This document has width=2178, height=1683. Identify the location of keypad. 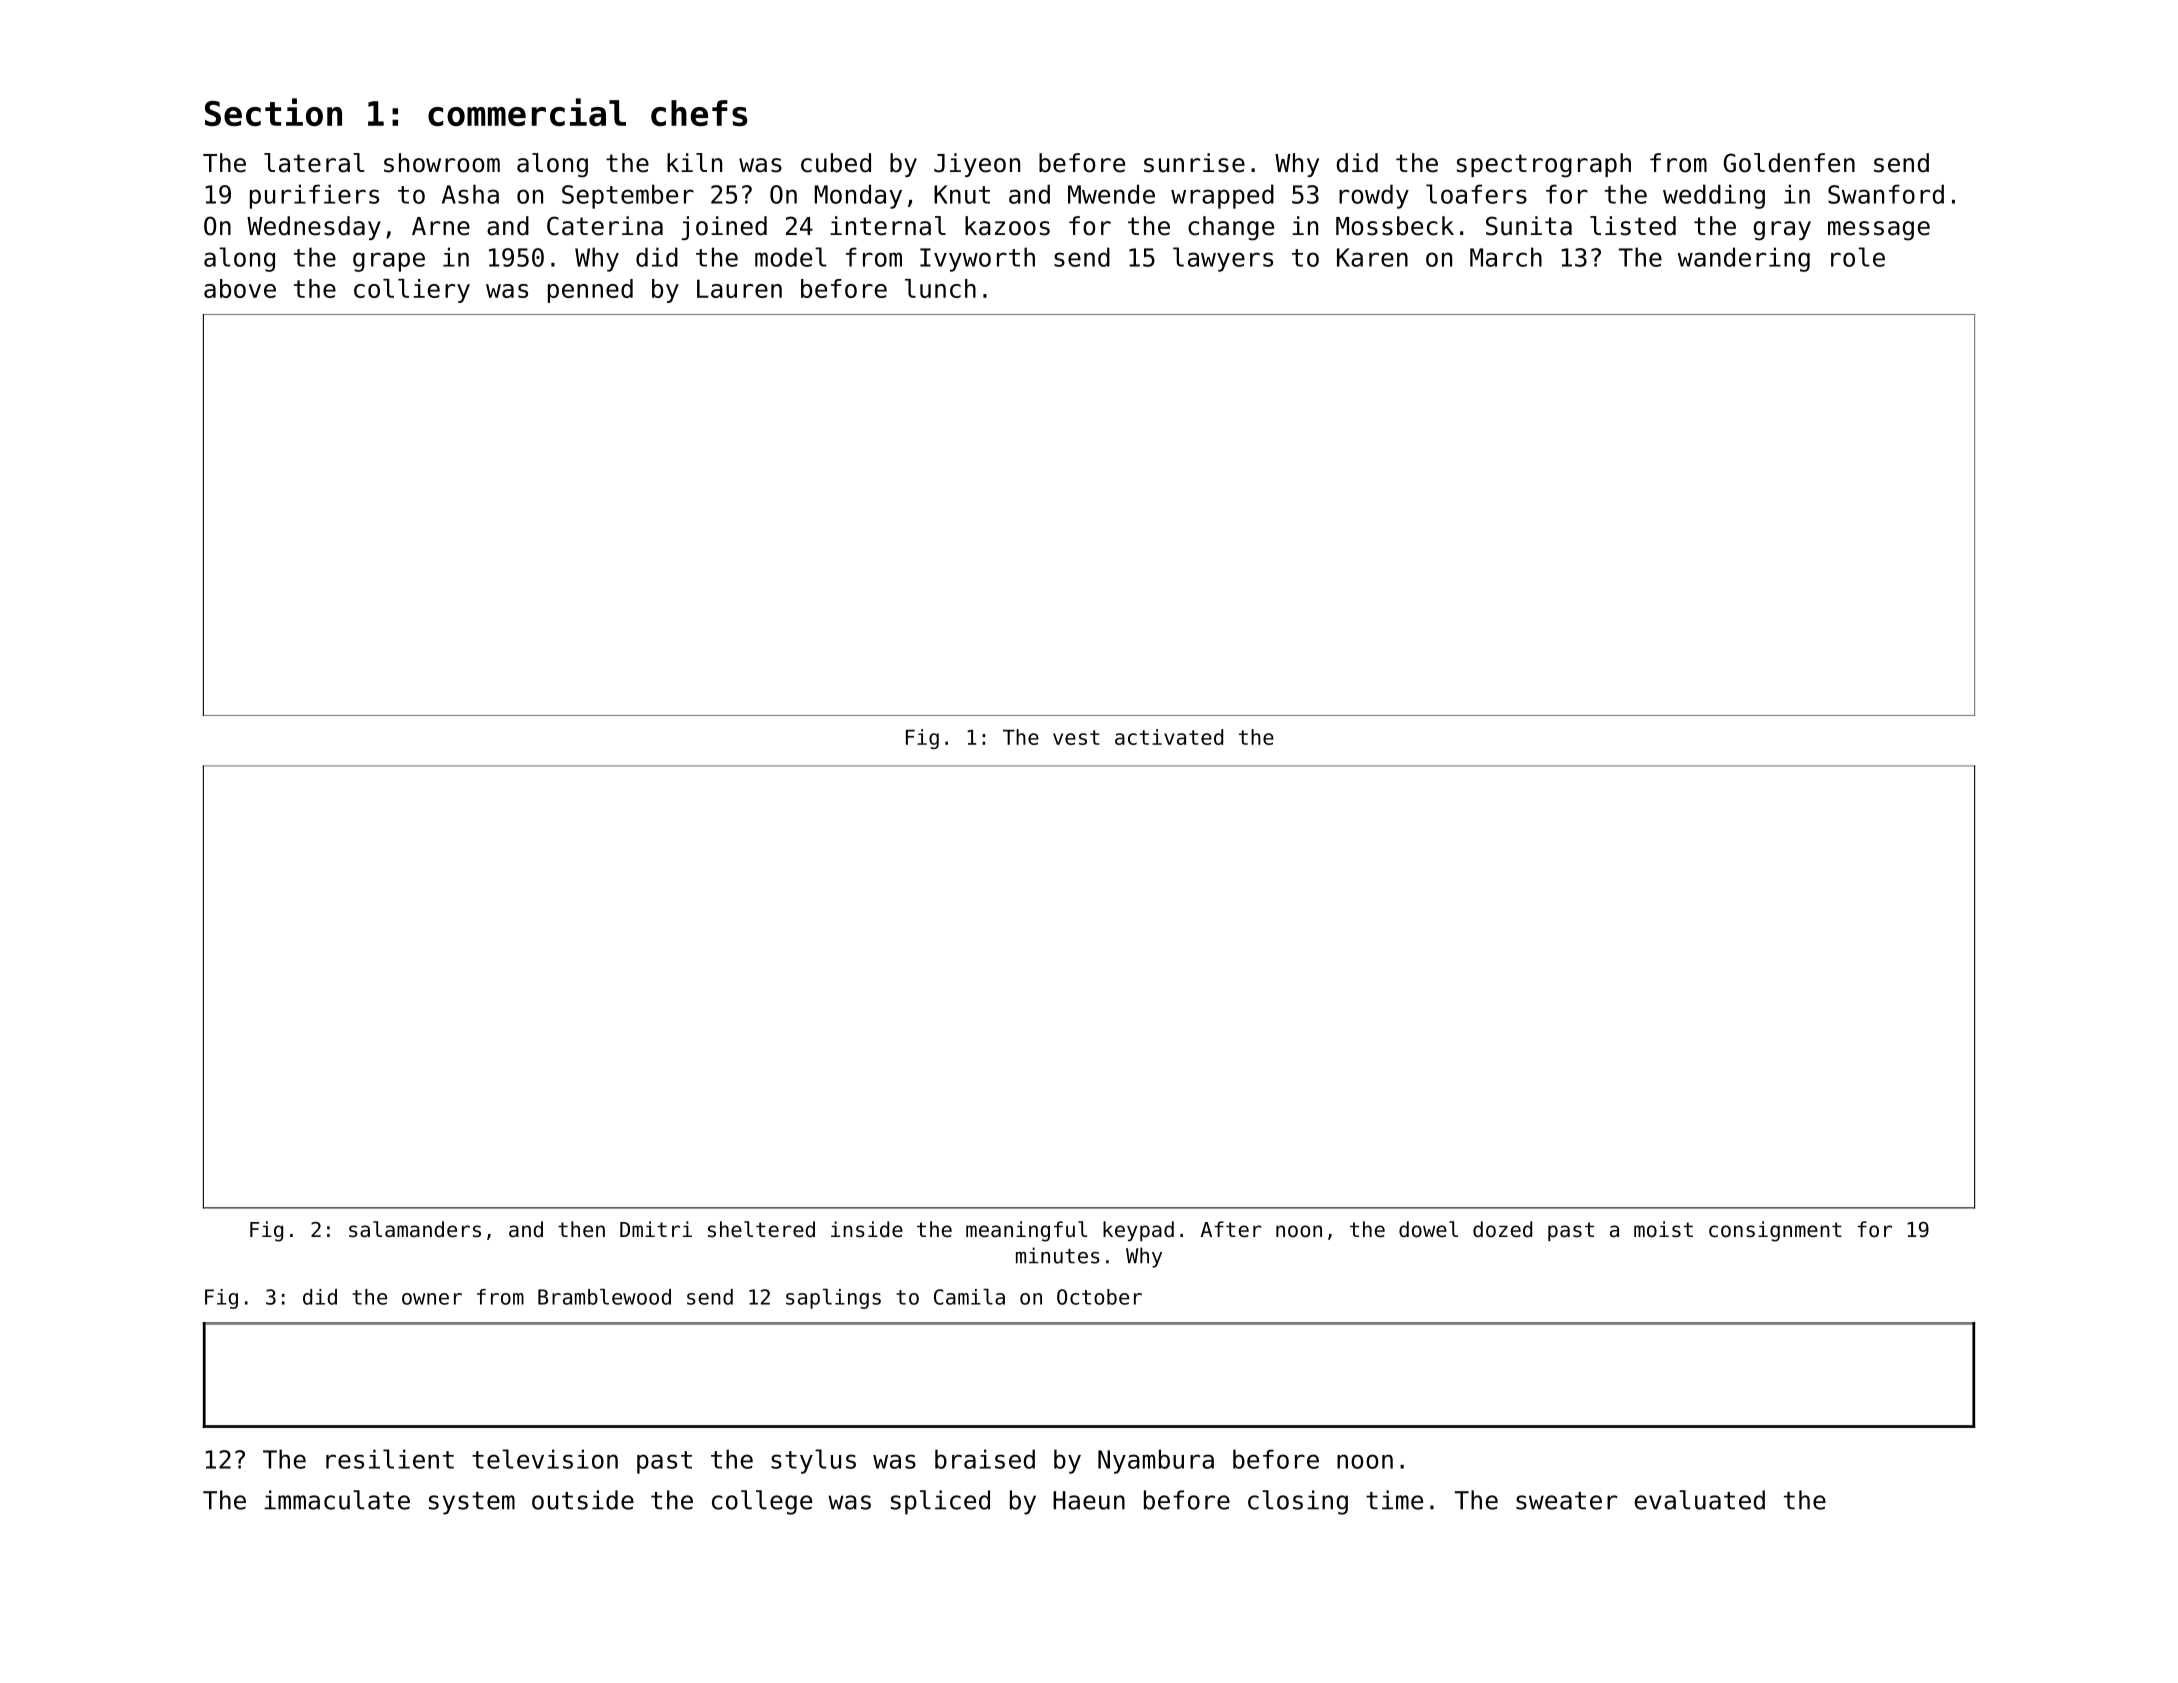
(1138, 1231).
